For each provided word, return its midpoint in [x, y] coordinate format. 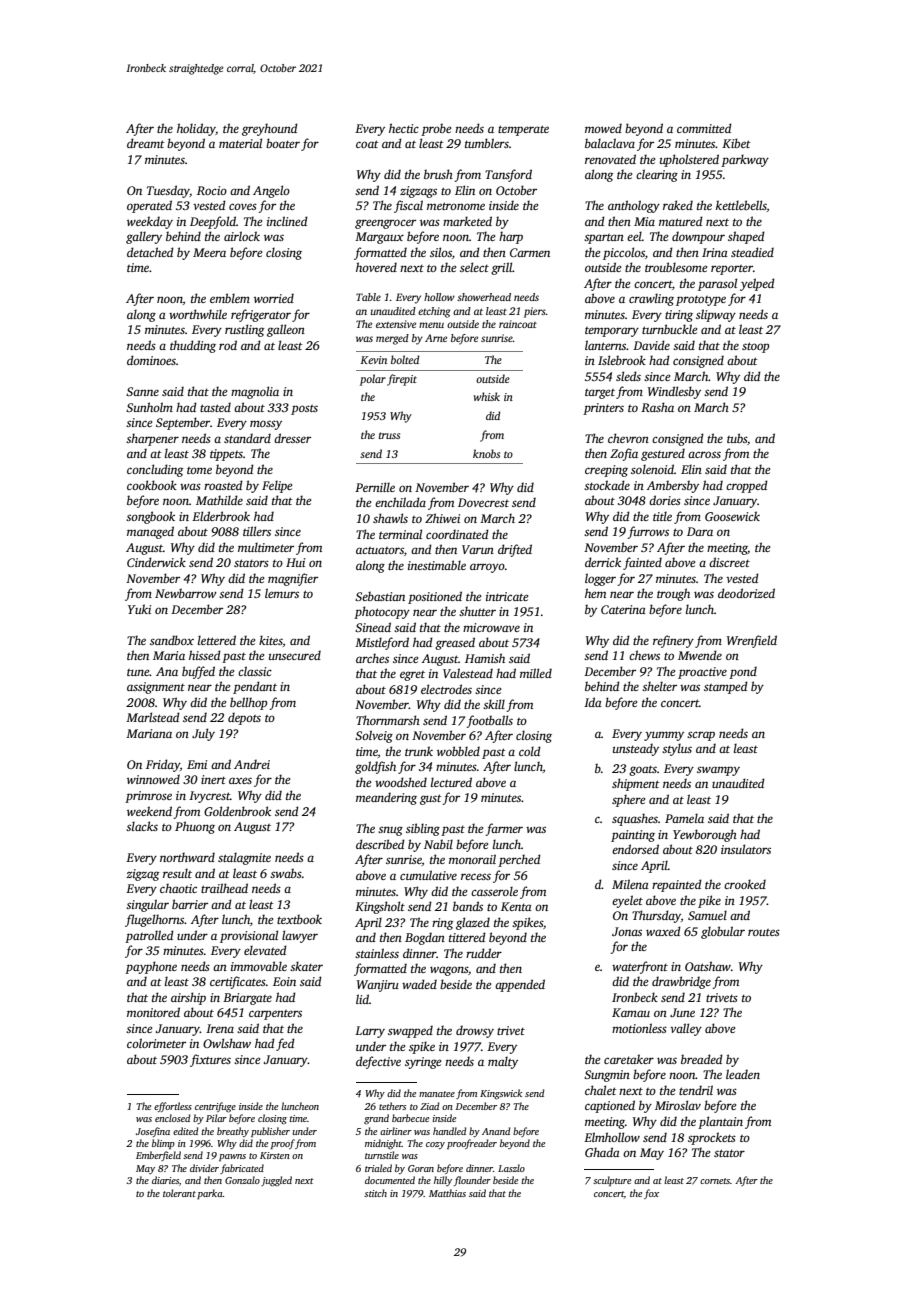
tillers [257, 531]
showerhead [484, 297]
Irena [220, 1028]
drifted [515, 550]
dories [665, 500]
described [380, 844]
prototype [701, 301]
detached [150, 252]
